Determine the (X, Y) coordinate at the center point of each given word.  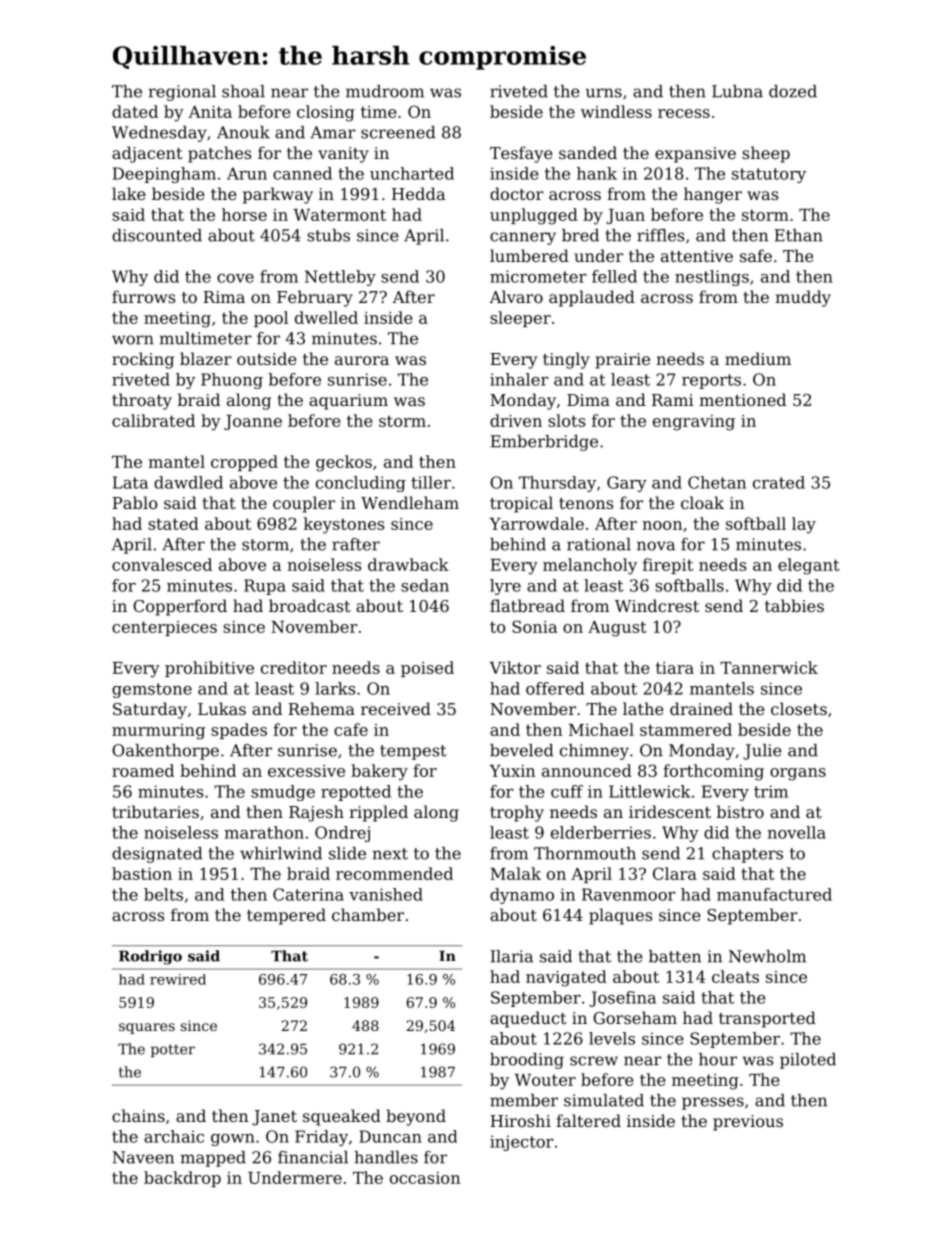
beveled (522, 750)
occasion (425, 1178)
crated (779, 482)
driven (516, 420)
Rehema (321, 708)
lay (804, 525)
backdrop (182, 1179)
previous (748, 1123)
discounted (157, 235)
